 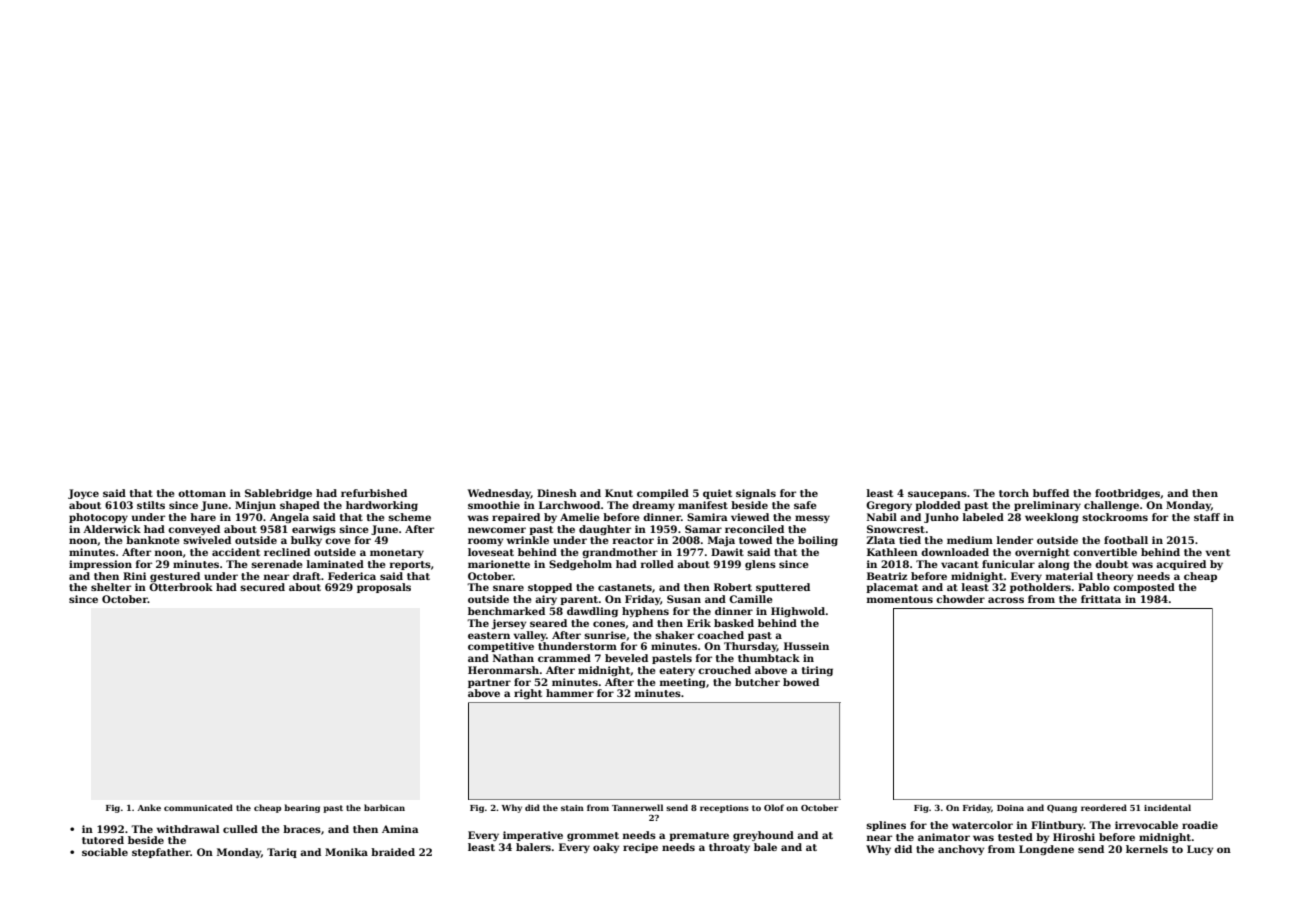 I want to click on stain, so click(x=572, y=808).
